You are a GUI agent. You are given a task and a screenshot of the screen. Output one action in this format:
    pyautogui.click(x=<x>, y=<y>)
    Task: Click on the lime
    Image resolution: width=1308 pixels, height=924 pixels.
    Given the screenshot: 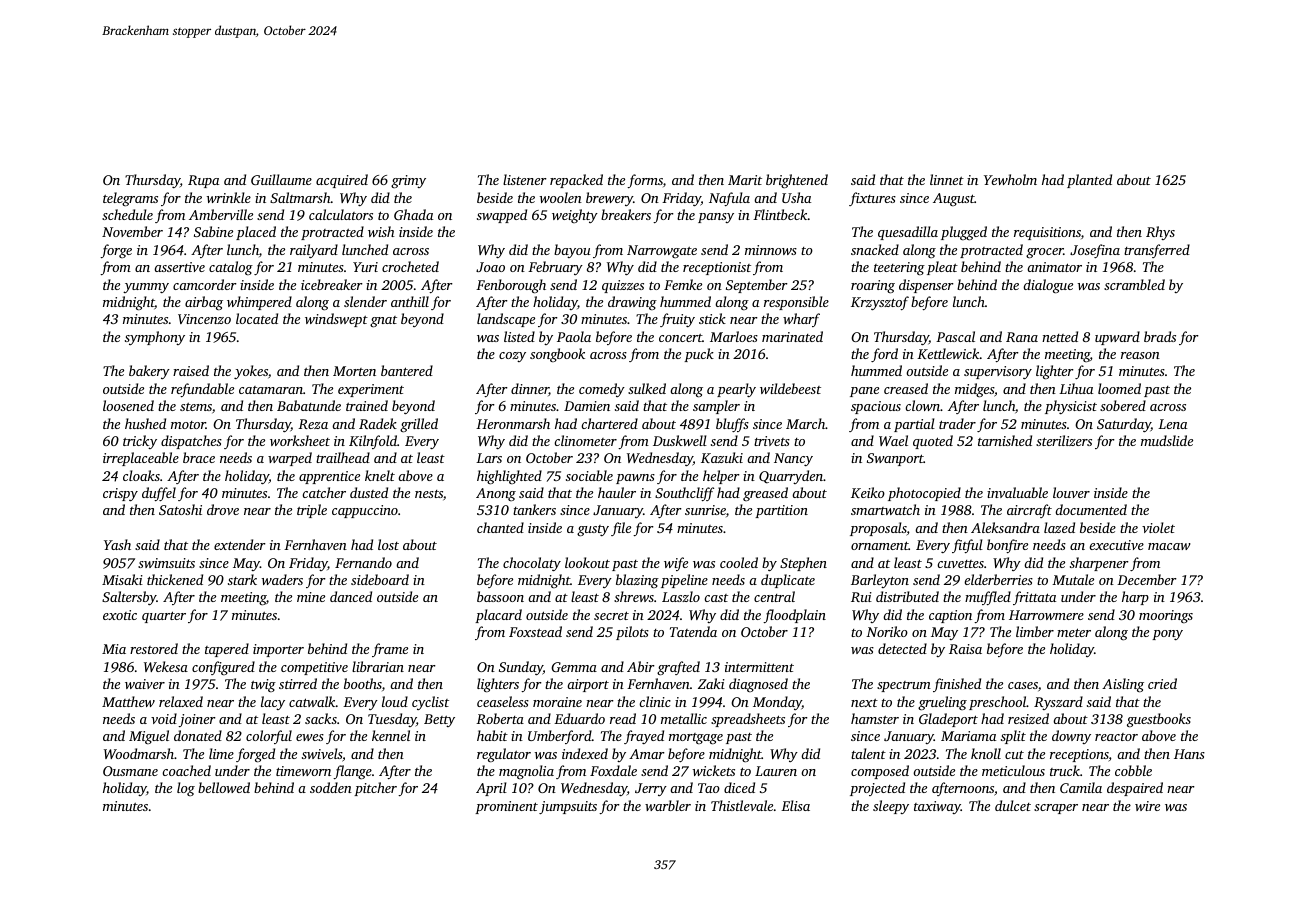 What is the action you would take?
    pyautogui.click(x=221, y=753)
